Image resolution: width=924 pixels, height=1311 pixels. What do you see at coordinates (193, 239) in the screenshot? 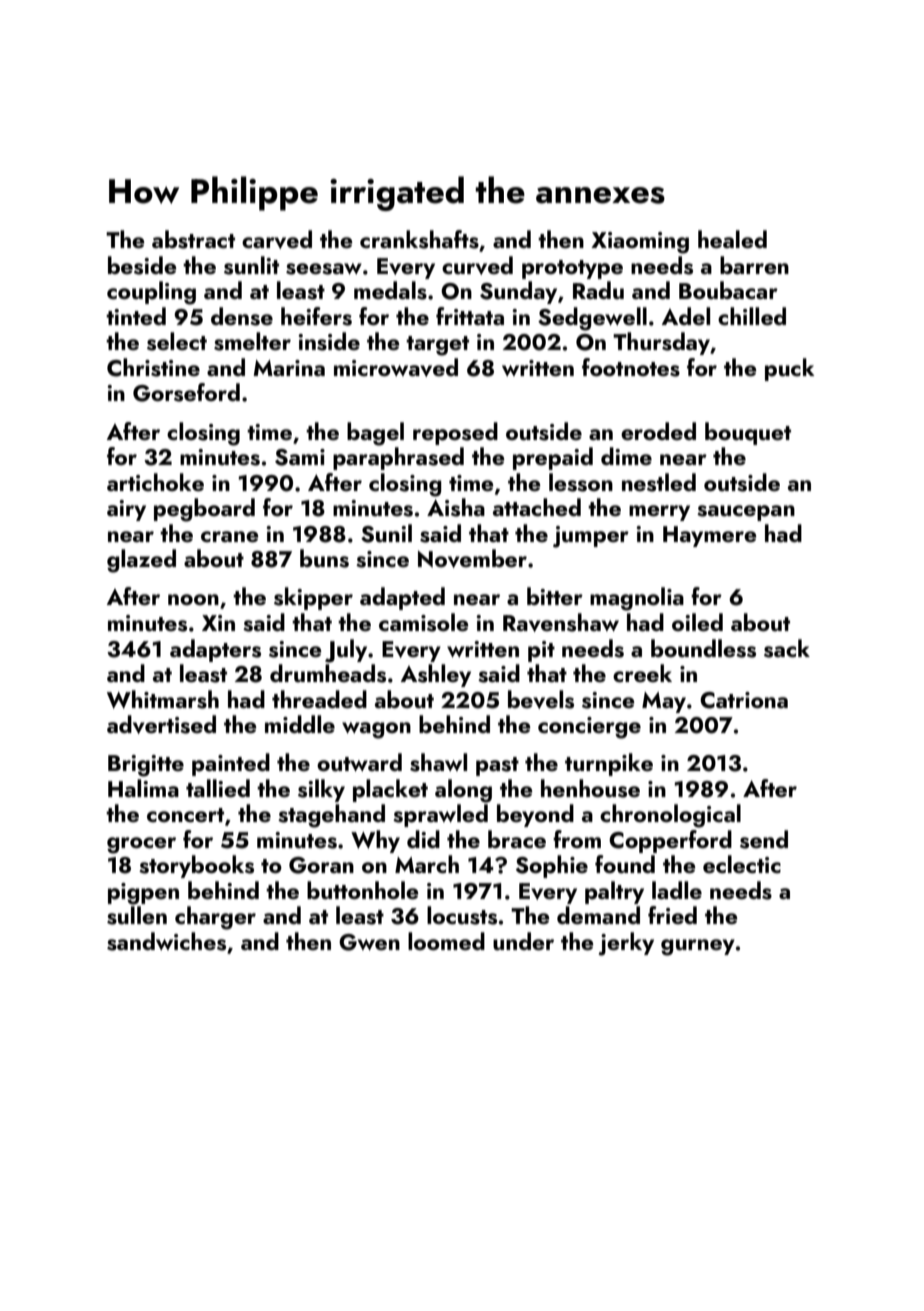
I see `abstract` at bounding box center [193, 239].
